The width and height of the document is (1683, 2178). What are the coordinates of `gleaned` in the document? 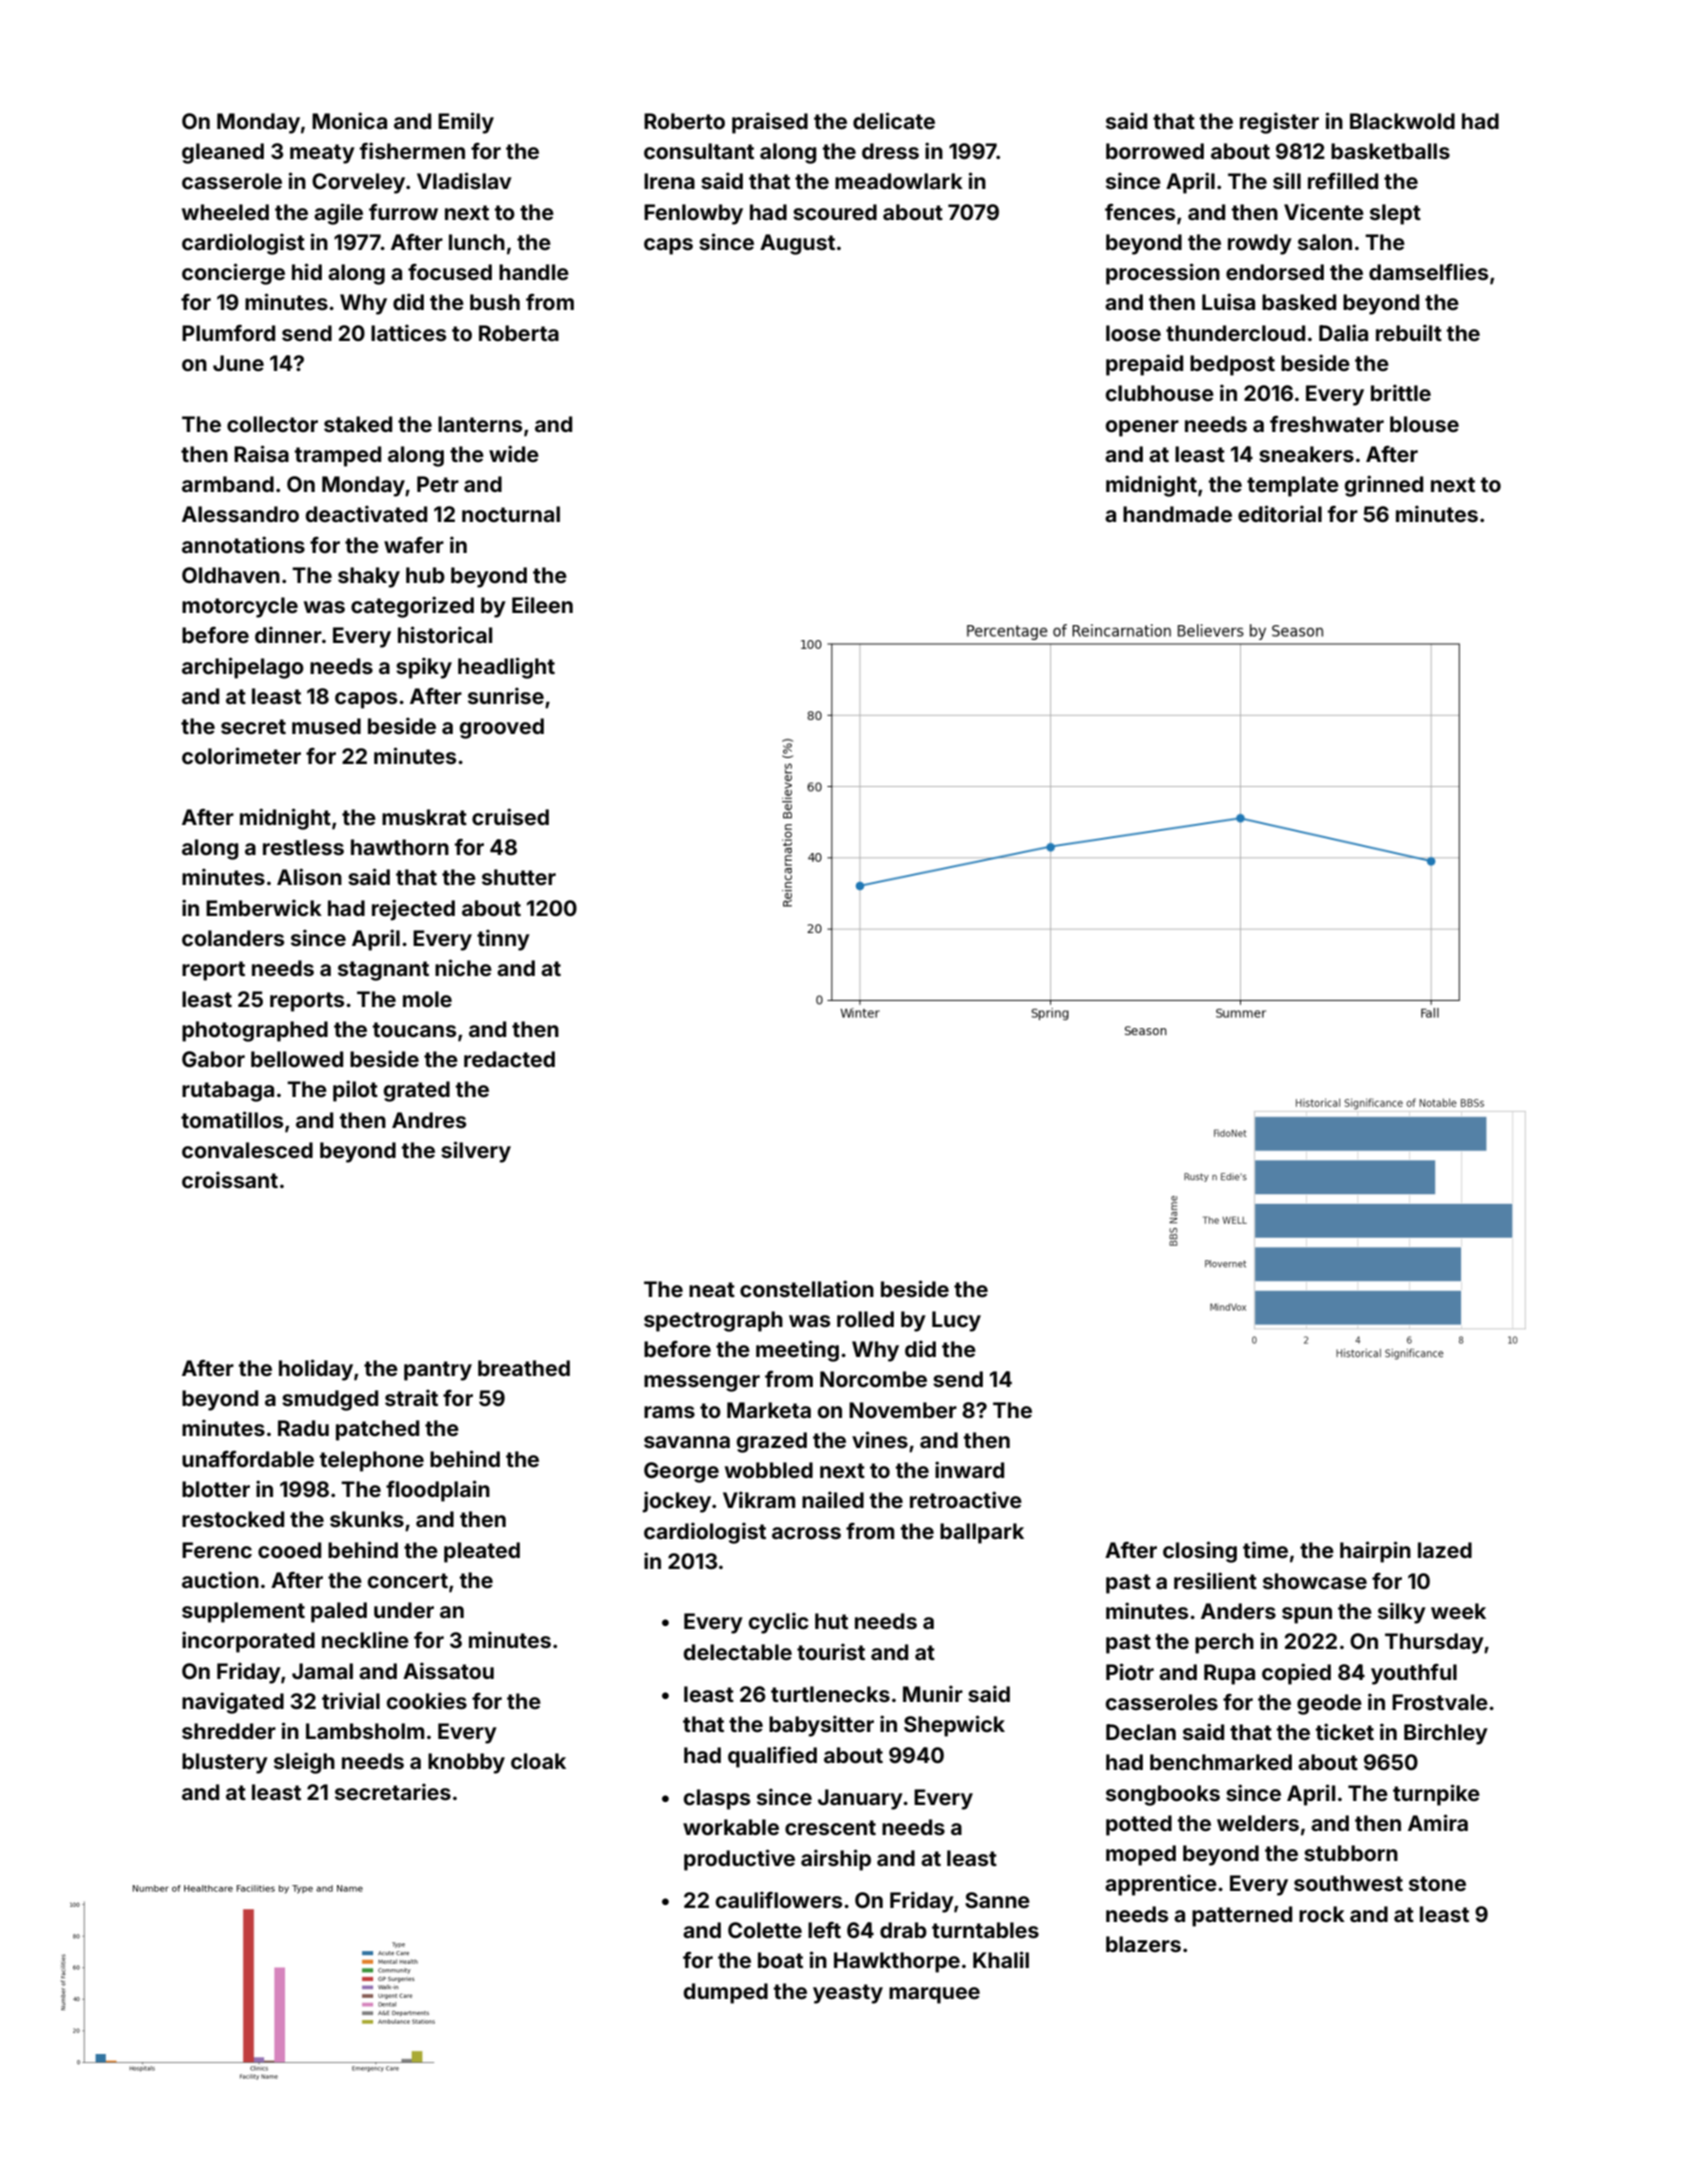 It's located at (223, 153).
